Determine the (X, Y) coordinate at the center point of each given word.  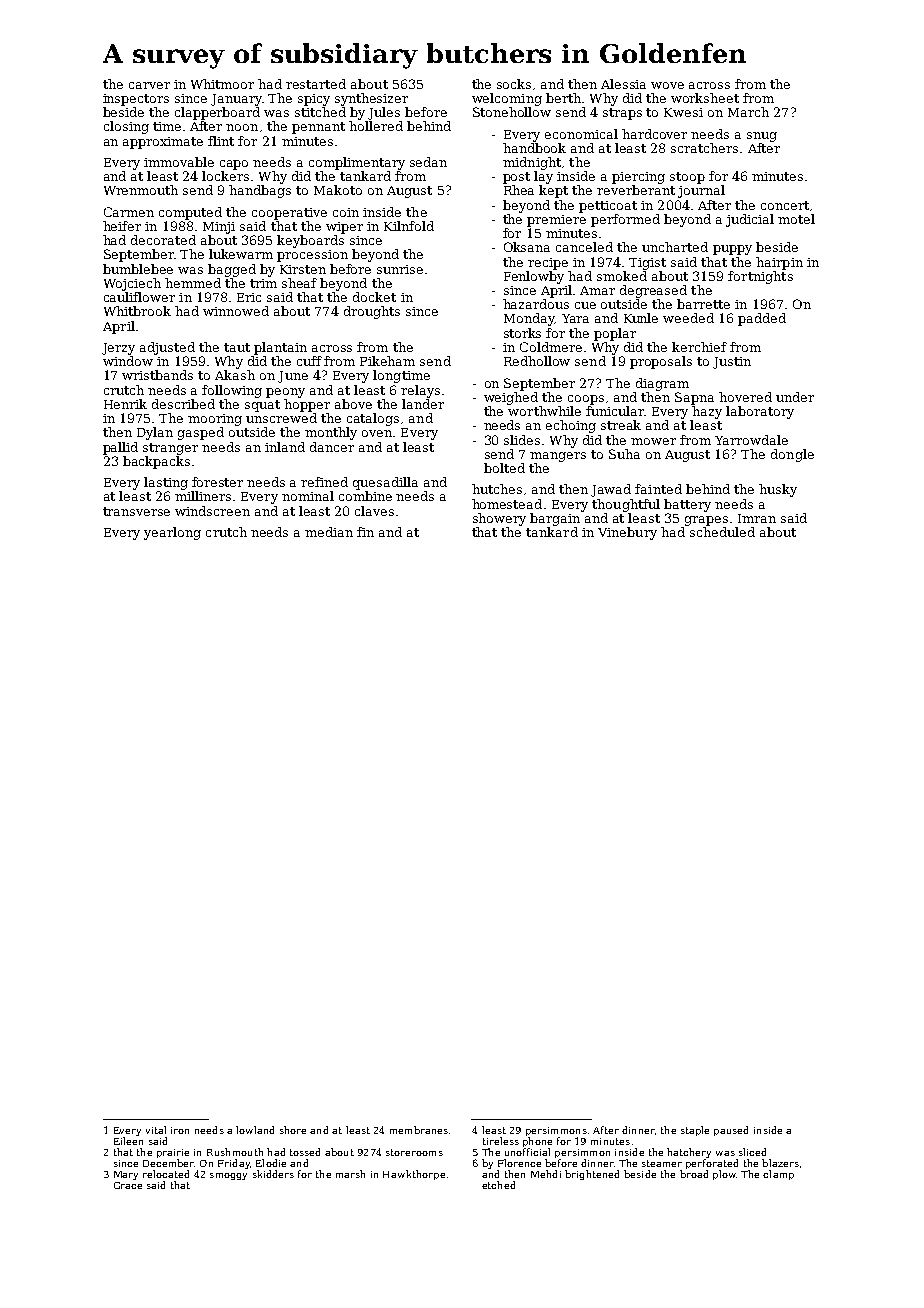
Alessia (623, 84)
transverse (136, 511)
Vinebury (627, 533)
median (329, 532)
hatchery (689, 1153)
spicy (314, 100)
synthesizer (371, 99)
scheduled (722, 532)
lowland (255, 1130)
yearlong (172, 533)
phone (537, 1142)
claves (374, 511)
